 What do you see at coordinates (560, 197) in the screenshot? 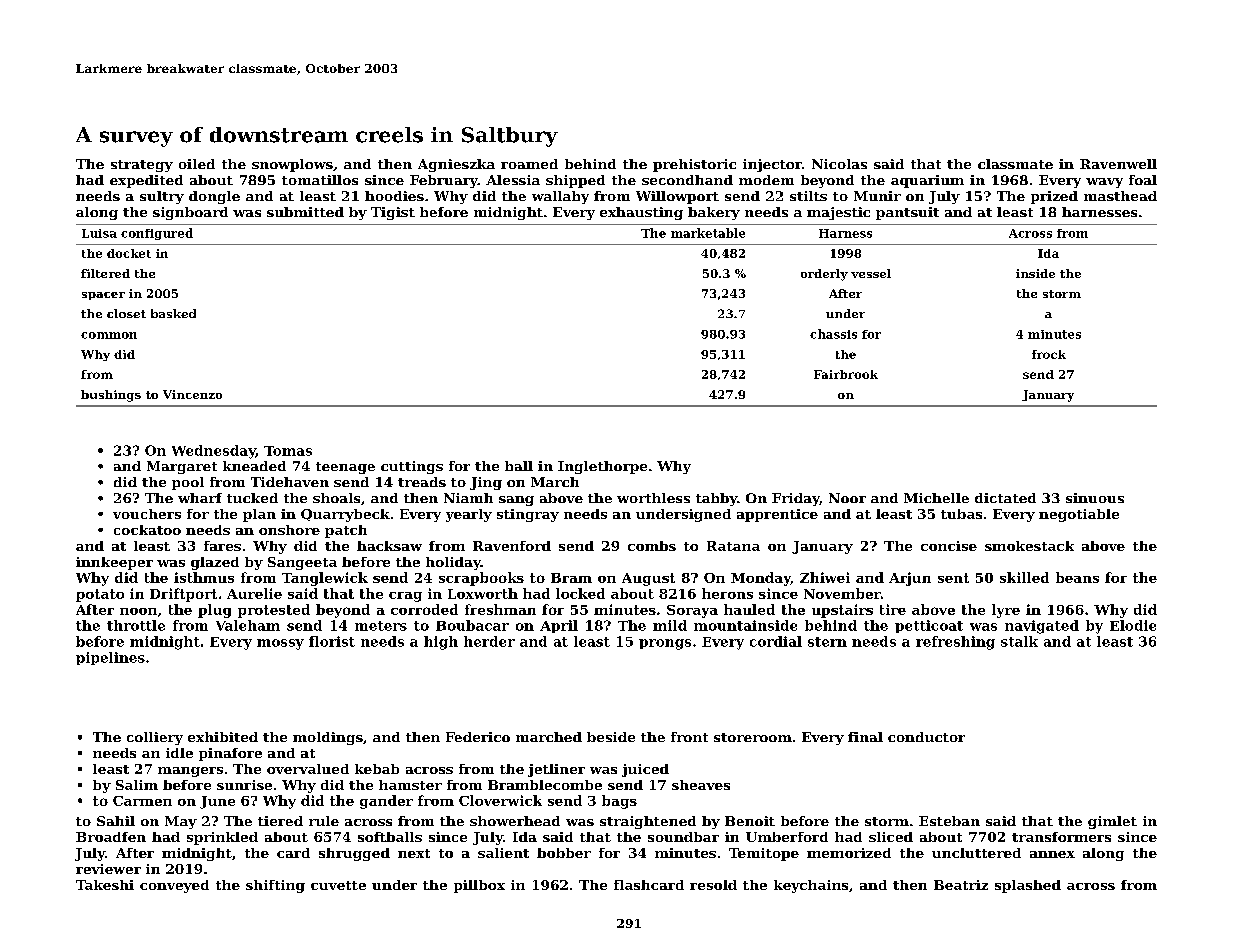
I see `wallaby` at bounding box center [560, 197].
